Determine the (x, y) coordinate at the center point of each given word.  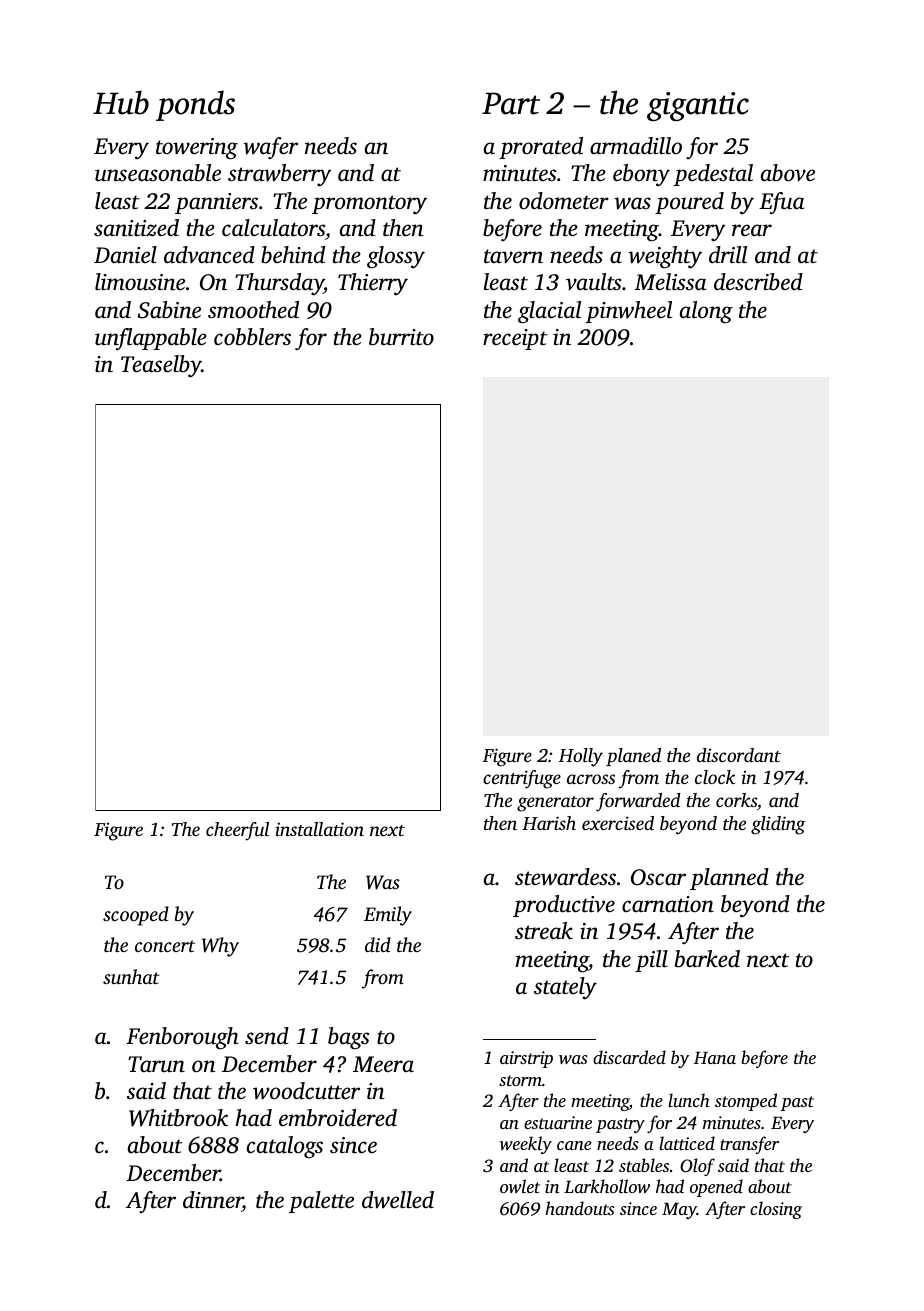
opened (716, 1188)
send (267, 1036)
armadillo (636, 146)
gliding (778, 825)
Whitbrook (178, 1118)
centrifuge (522, 779)
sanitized (136, 228)
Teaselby (161, 366)
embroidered (338, 1118)
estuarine (558, 1122)
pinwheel (629, 312)
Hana (715, 1057)
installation (319, 829)
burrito (401, 337)
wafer (270, 148)
